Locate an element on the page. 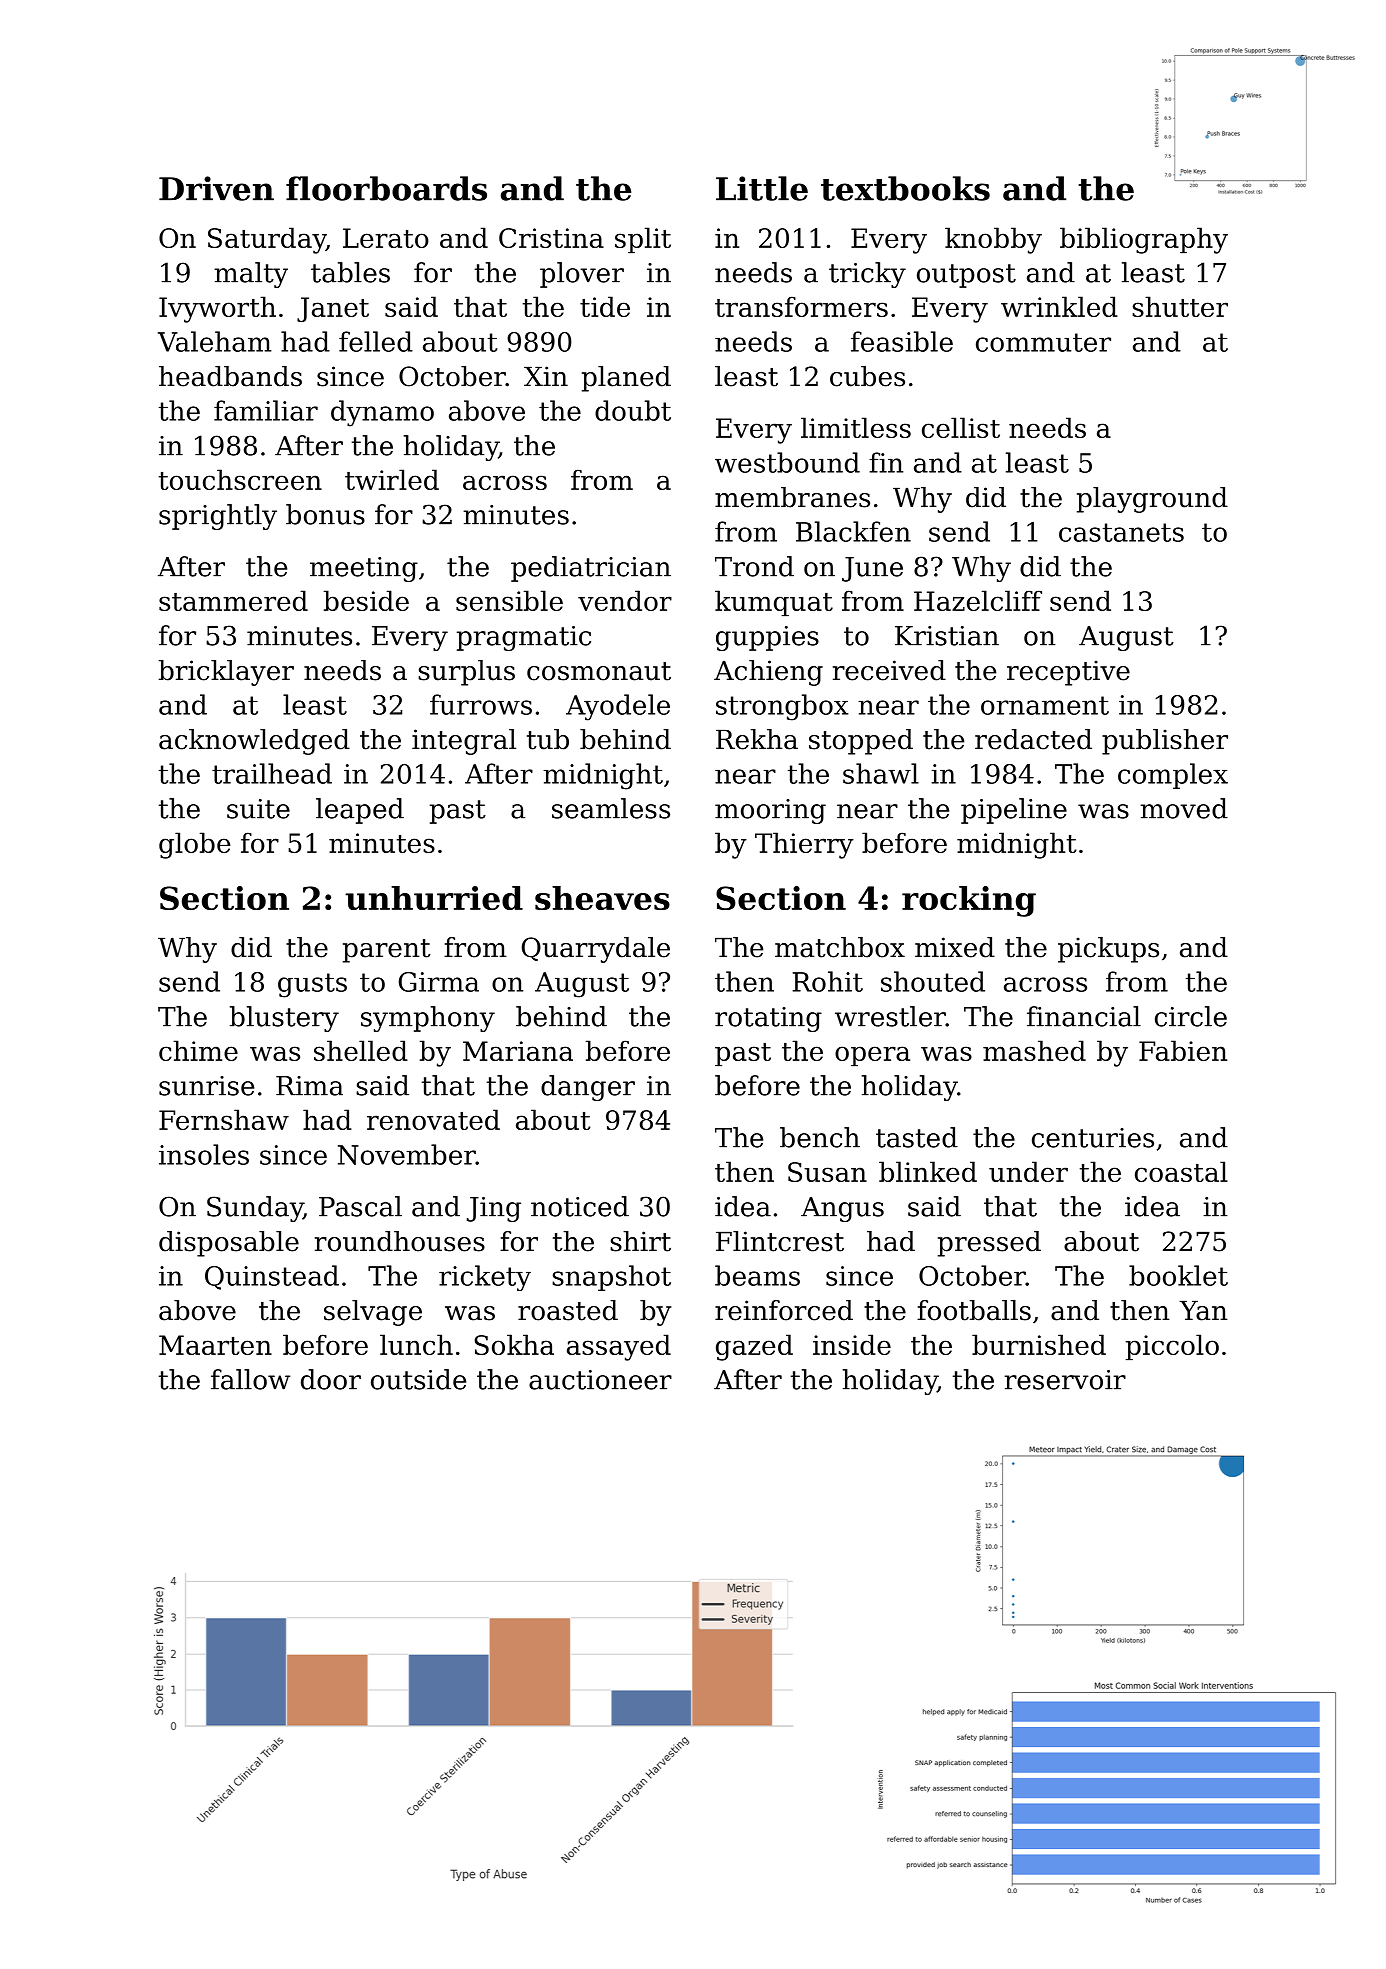 The image size is (1386, 1969). vendor is located at coordinates (625, 600).
